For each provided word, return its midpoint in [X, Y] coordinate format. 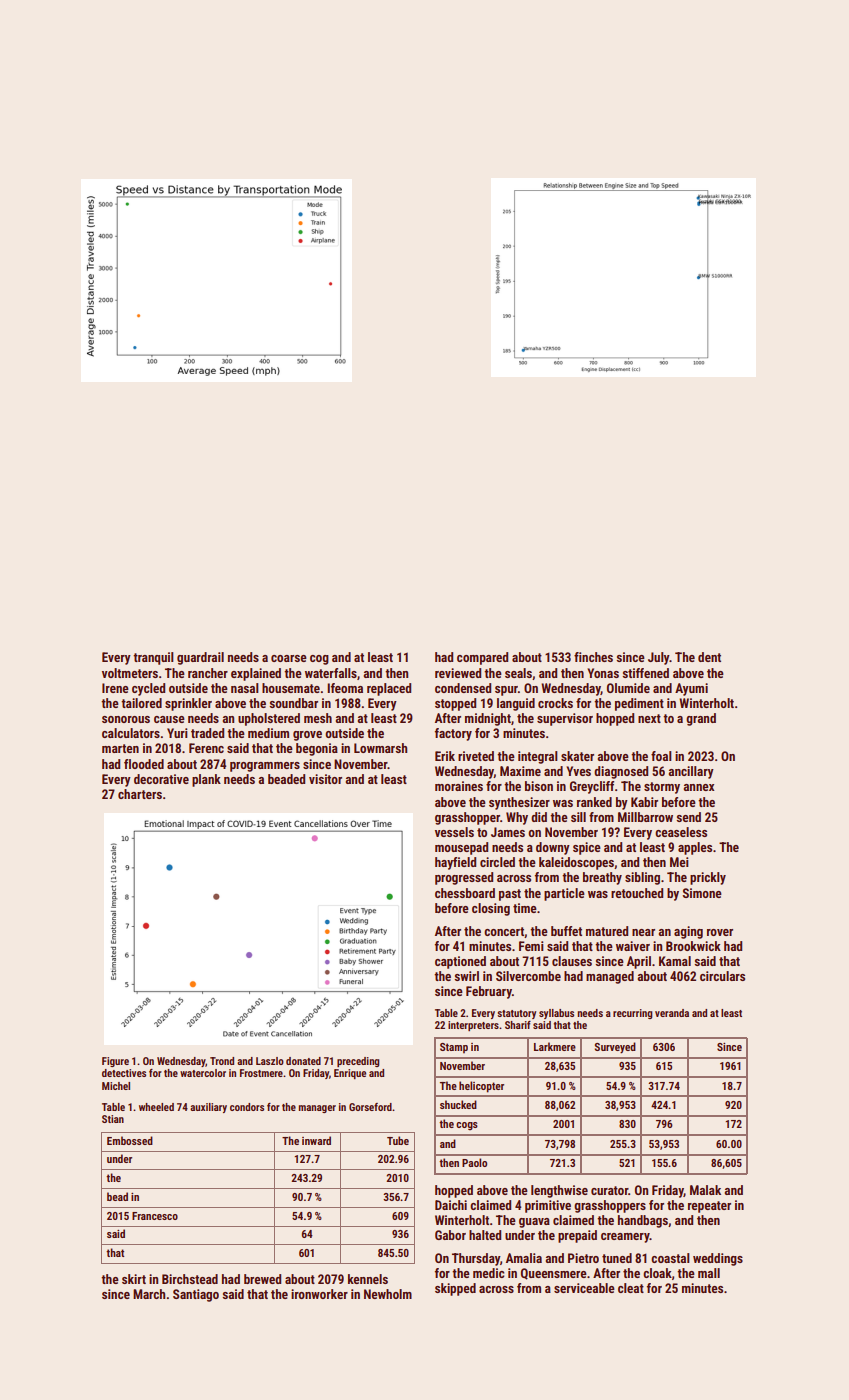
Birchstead [190, 1279]
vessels [454, 832]
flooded [144, 764]
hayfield [455, 863]
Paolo [474, 1162]
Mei [679, 862]
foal [661, 756]
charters [140, 794]
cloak [657, 1273]
